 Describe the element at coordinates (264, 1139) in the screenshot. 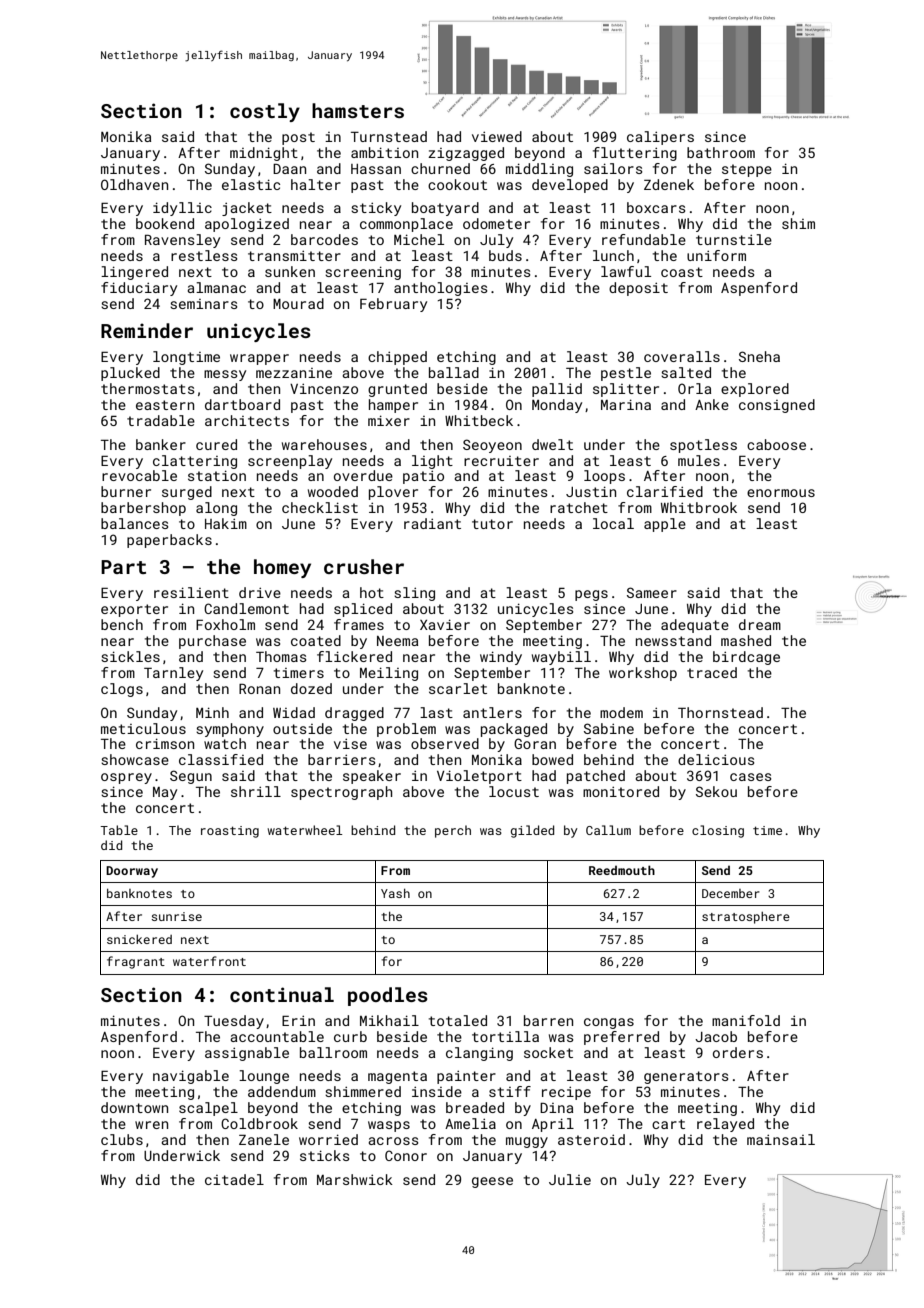

I see `Zanele` at that location.
